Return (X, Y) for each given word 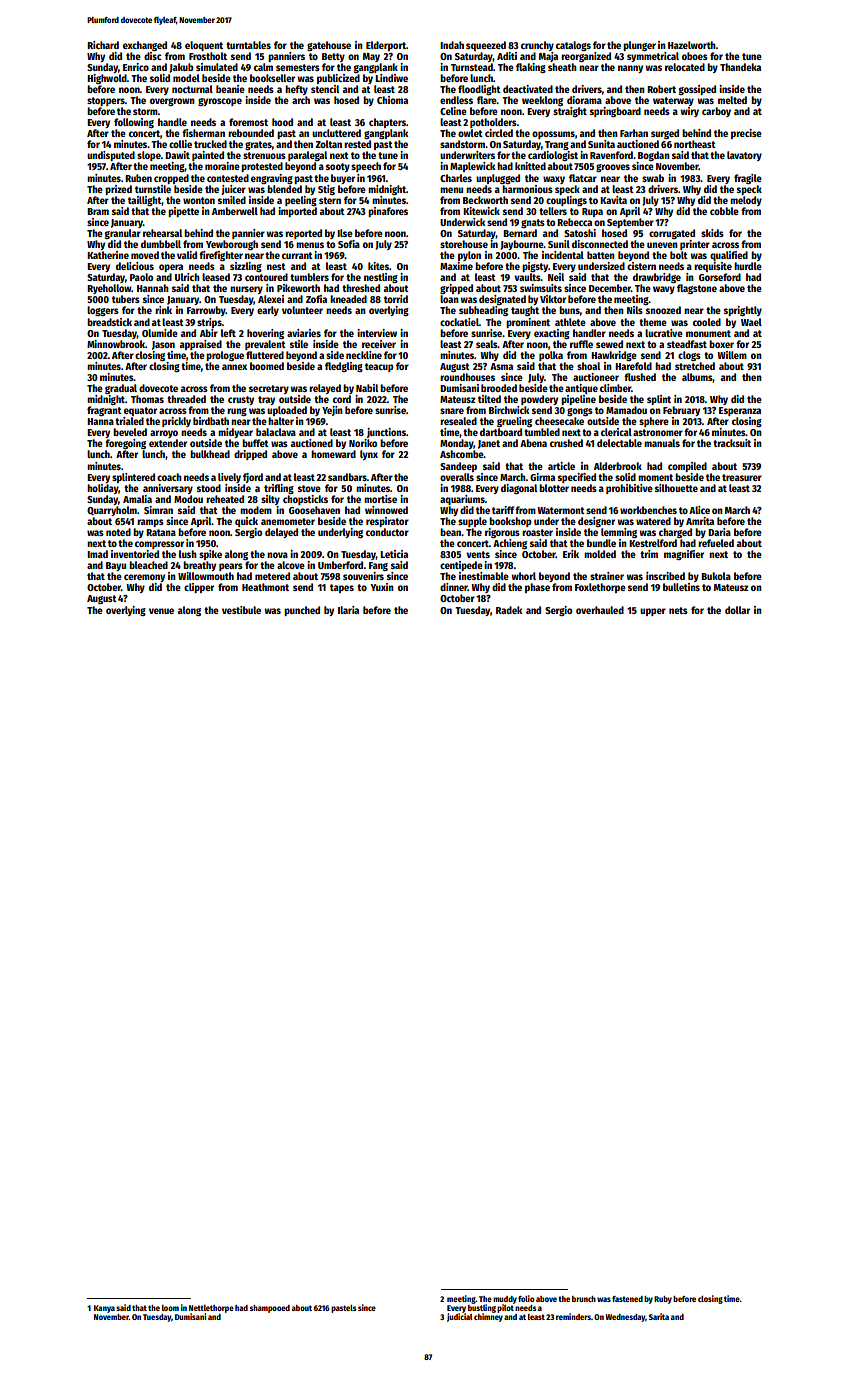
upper (653, 612)
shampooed (270, 1309)
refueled (716, 543)
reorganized (586, 57)
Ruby (663, 1300)
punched (302, 611)
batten (601, 255)
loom (170, 1308)
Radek (509, 610)
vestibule (241, 610)
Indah (452, 45)
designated (502, 300)
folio (526, 1298)
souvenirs (363, 576)
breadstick (109, 322)
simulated (217, 67)
